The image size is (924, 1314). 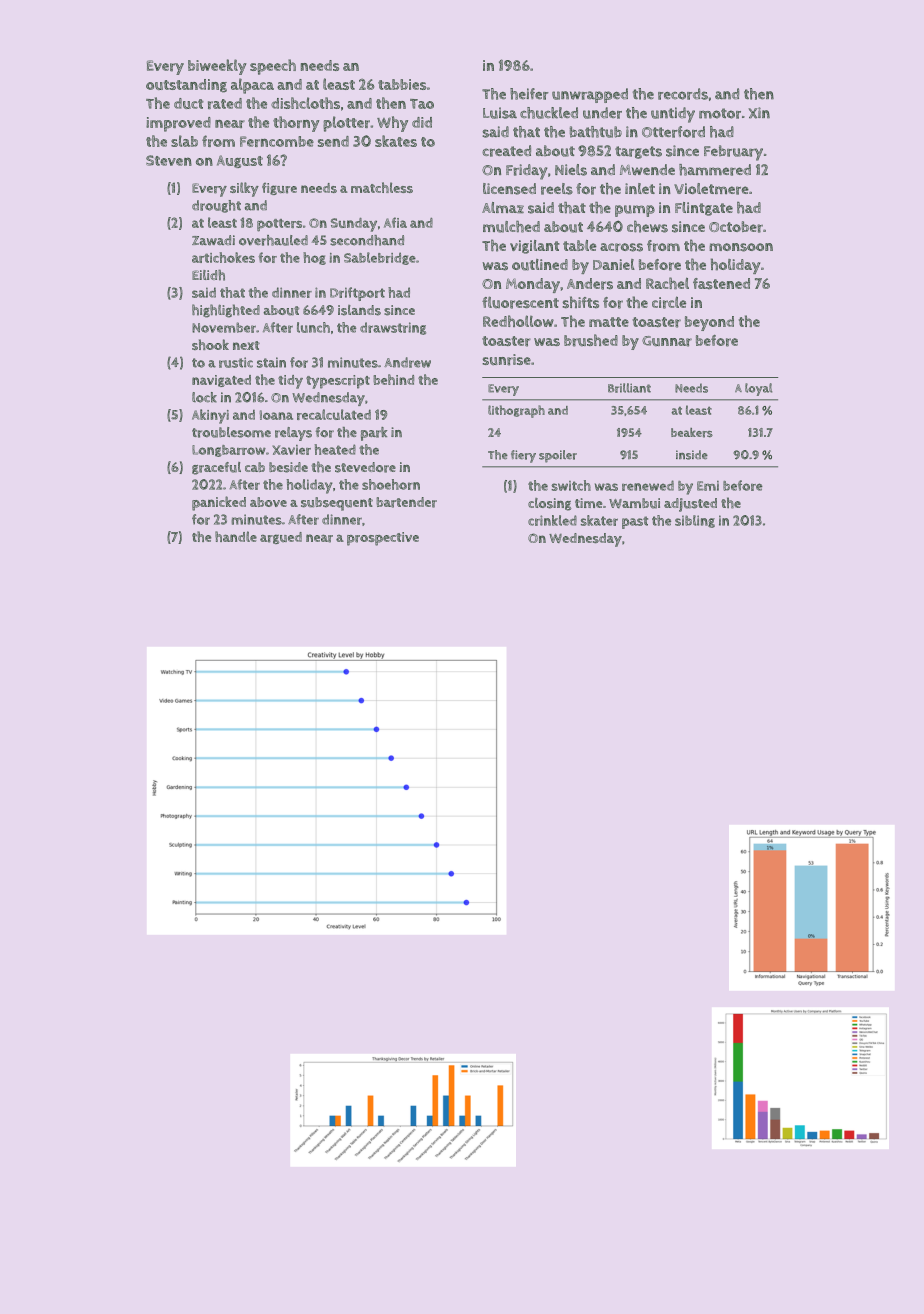 I want to click on Luisa, so click(x=500, y=113).
